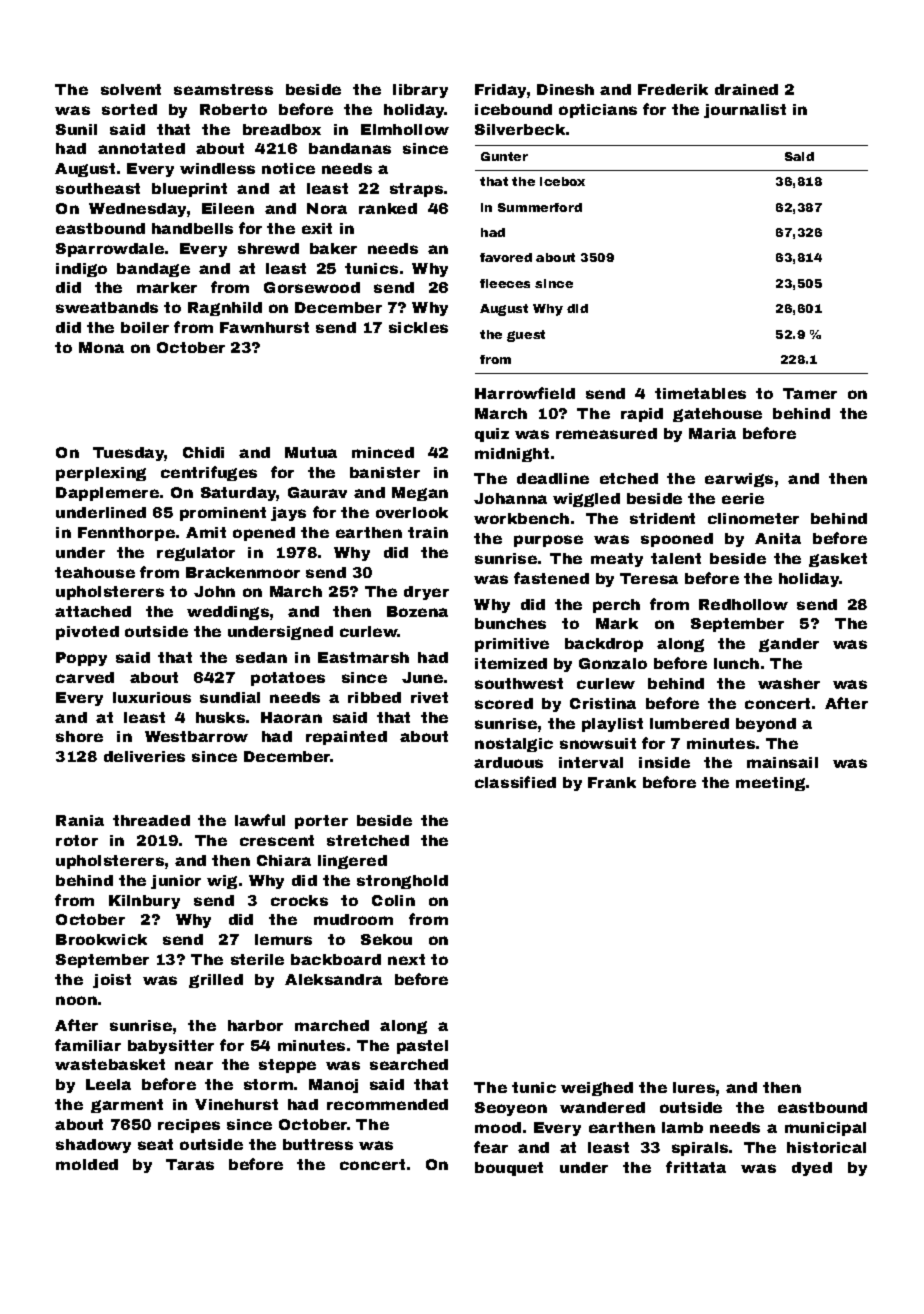 The height and width of the screenshot is (1314, 924). I want to click on municipal, so click(825, 1129).
